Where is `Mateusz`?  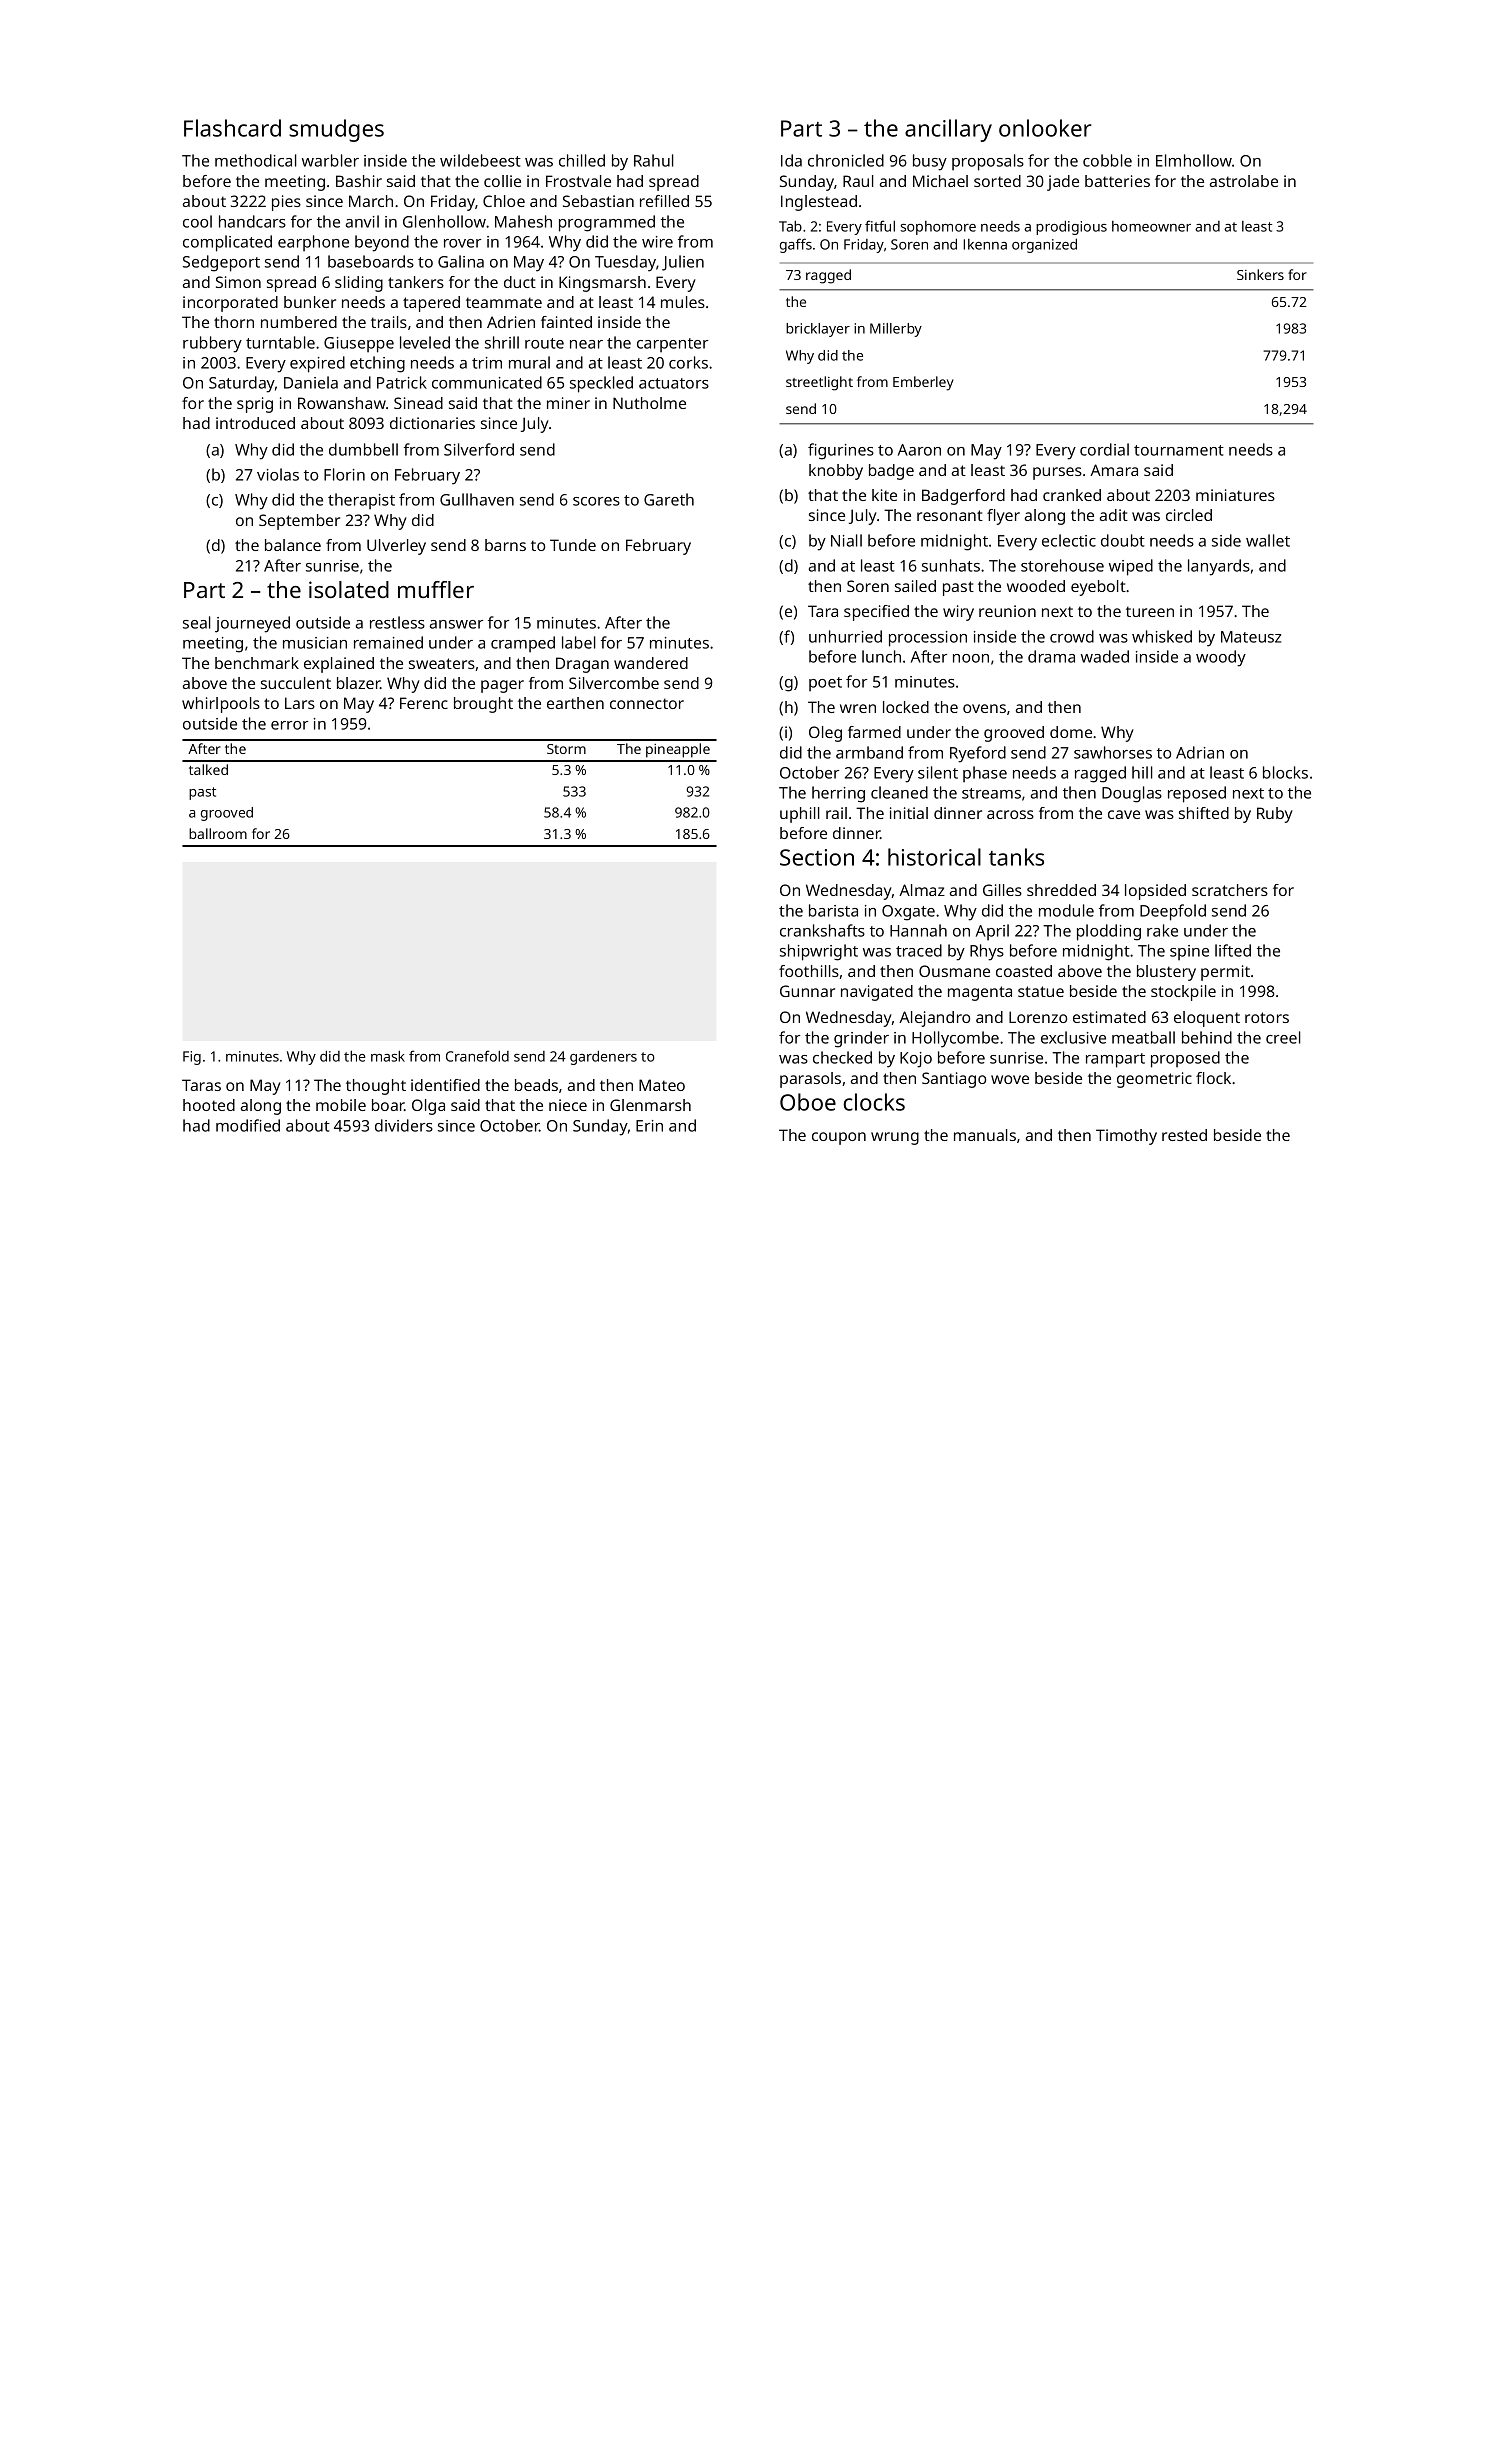 Mateusz is located at coordinates (1251, 637).
